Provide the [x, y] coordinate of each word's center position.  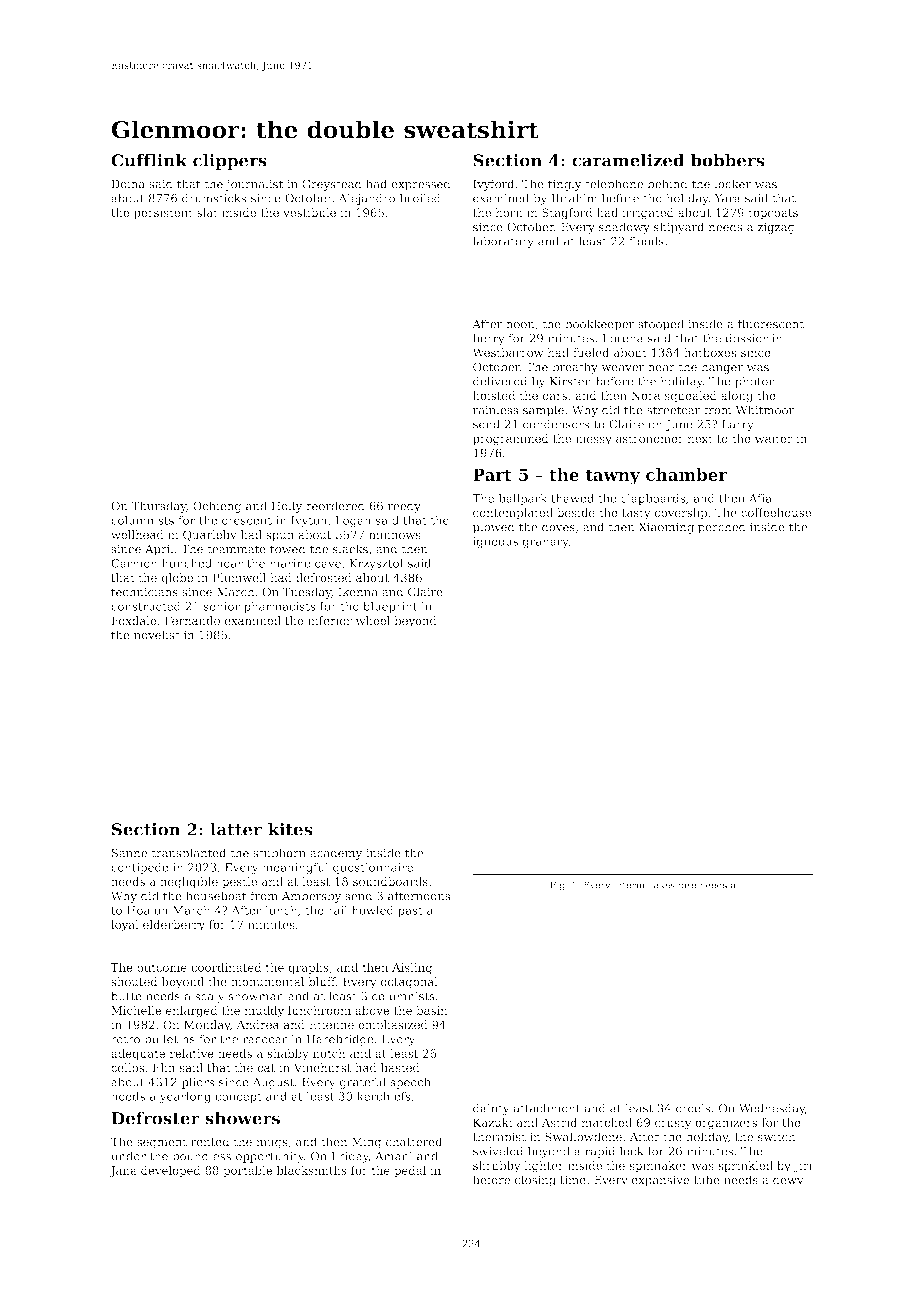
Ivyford [493, 185]
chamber [686, 474]
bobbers [728, 160]
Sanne [129, 853]
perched [722, 528]
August [273, 1083]
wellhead [137, 534]
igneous [495, 542]
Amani [394, 1156]
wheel [372, 620]
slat [207, 212]
